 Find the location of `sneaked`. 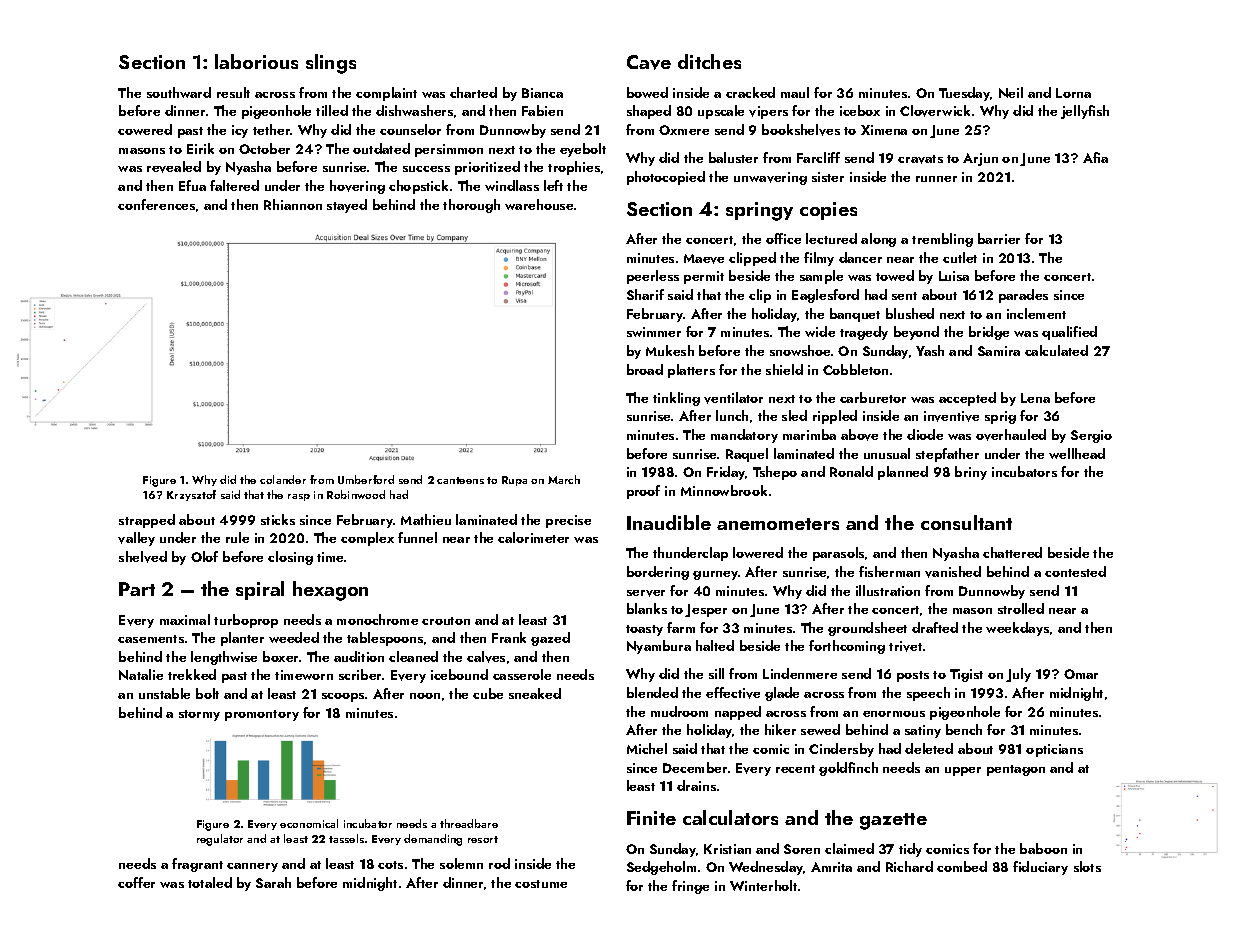

sneaked is located at coordinates (535, 693).
